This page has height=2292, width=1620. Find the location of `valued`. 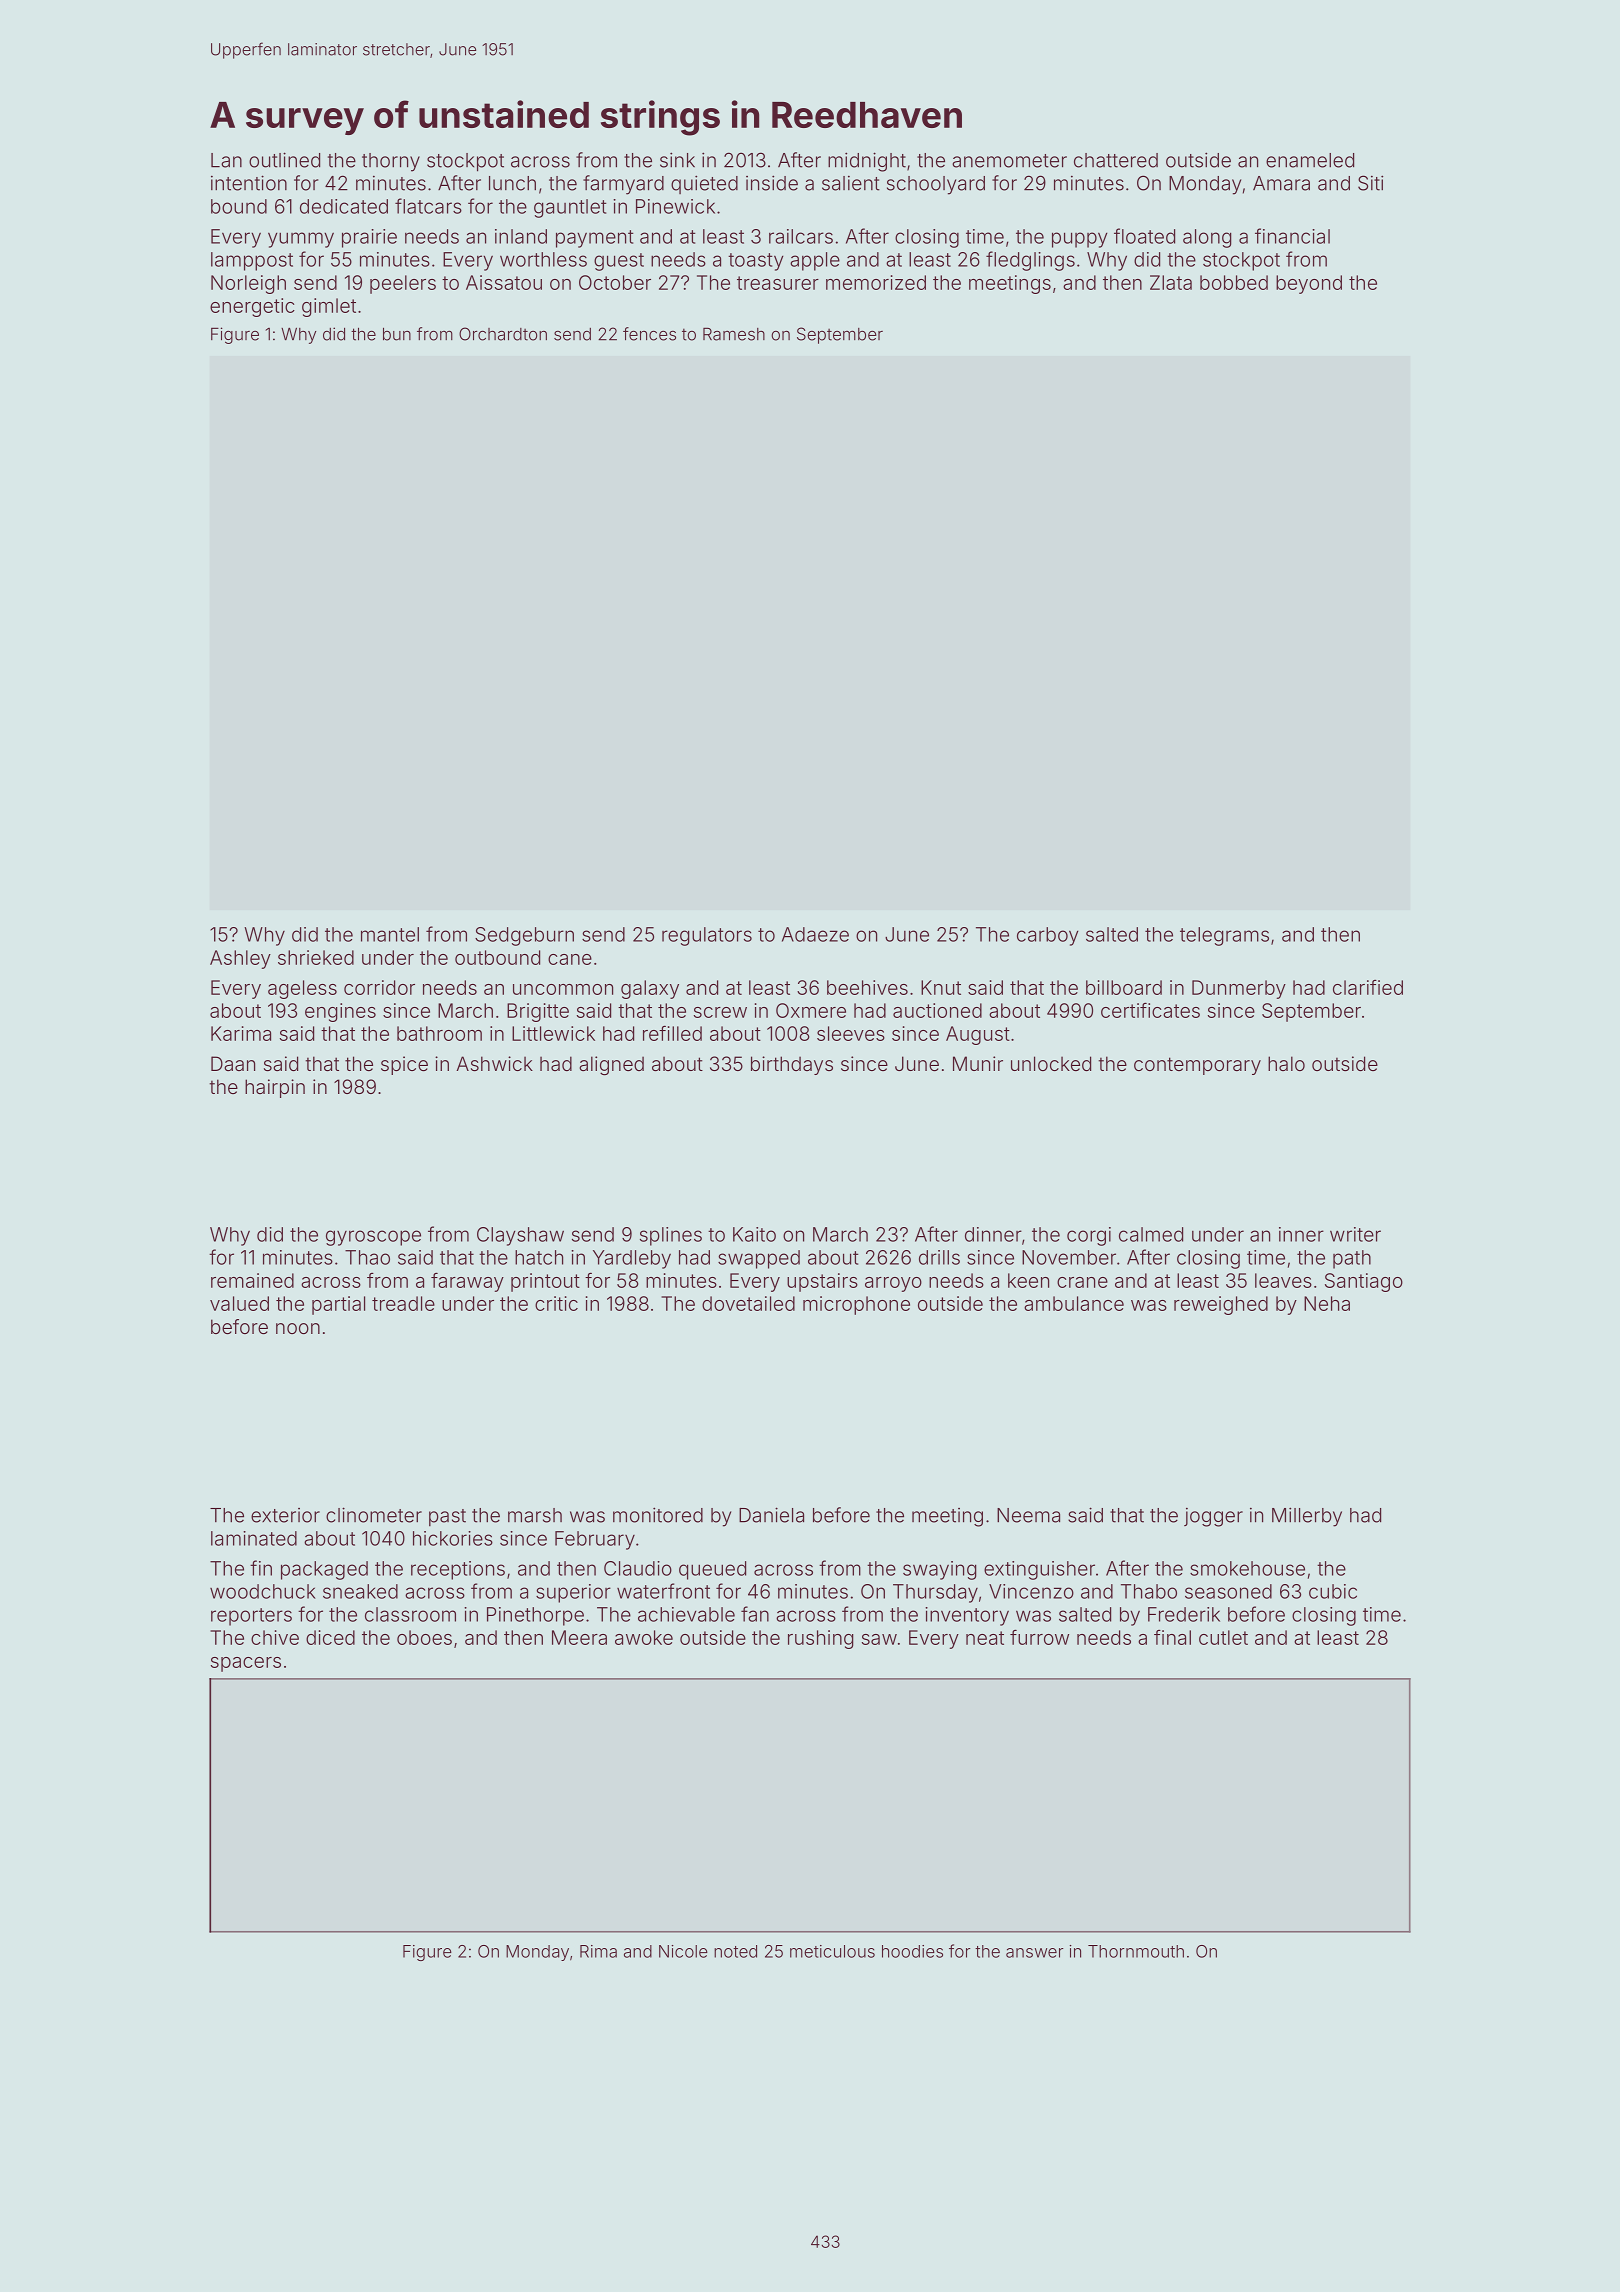

valued is located at coordinates (239, 1303).
